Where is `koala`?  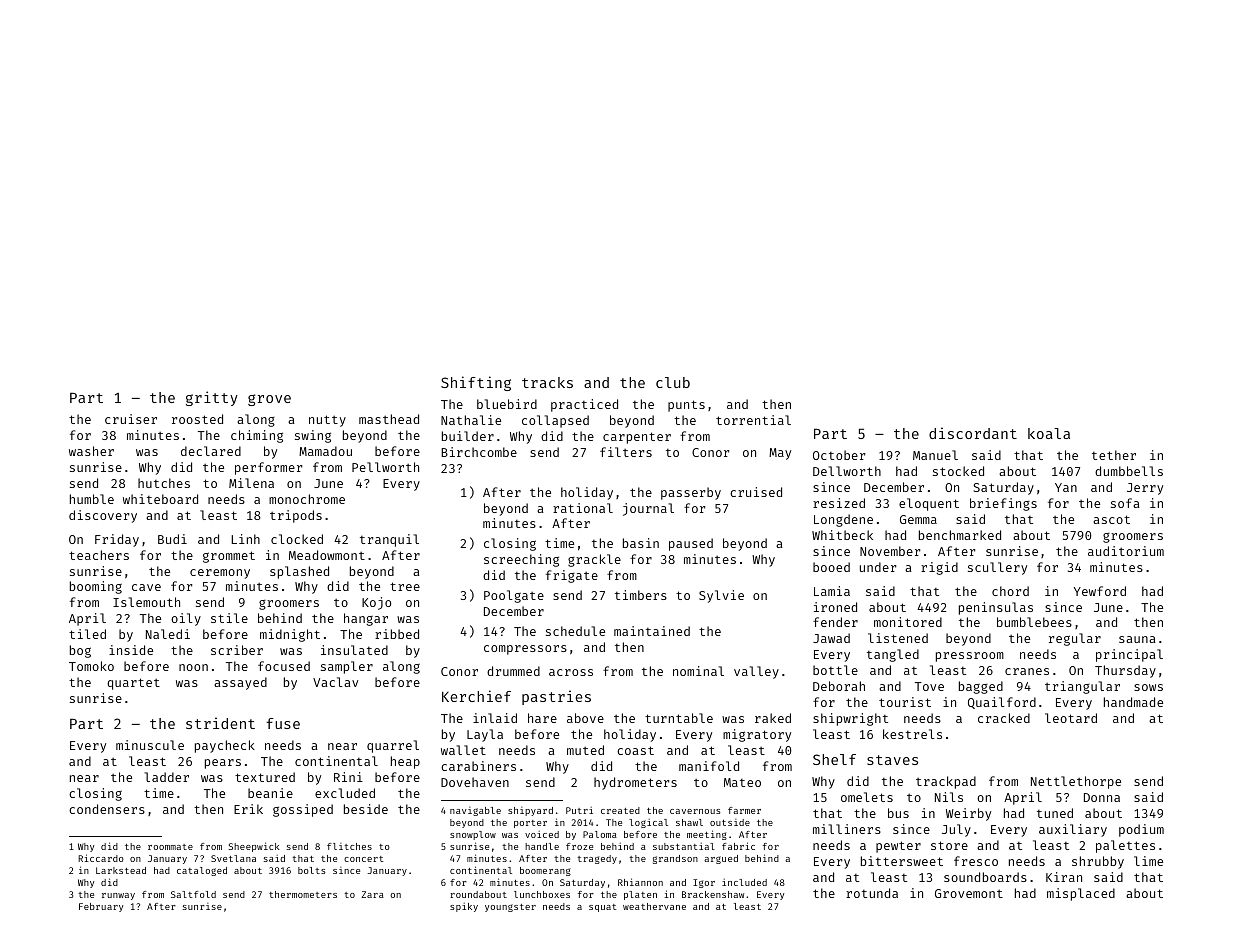
koala is located at coordinates (1049, 433).
